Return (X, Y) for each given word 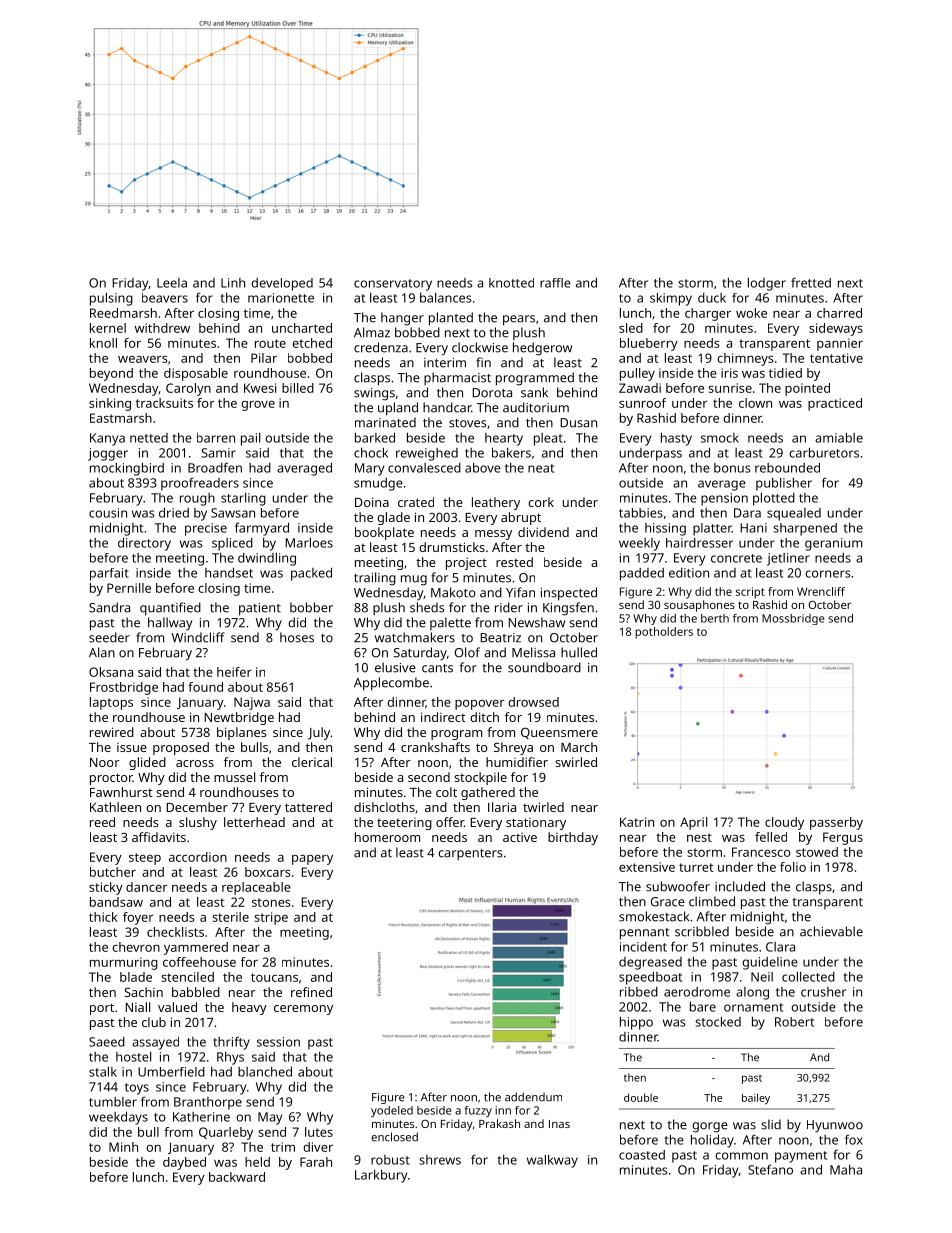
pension (724, 499)
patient (260, 609)
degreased (650, 963)
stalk (103, 1071)
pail (250, 439)
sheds (427, 607)
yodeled (392, 1111)
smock (720, 438)
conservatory (393, 285)
